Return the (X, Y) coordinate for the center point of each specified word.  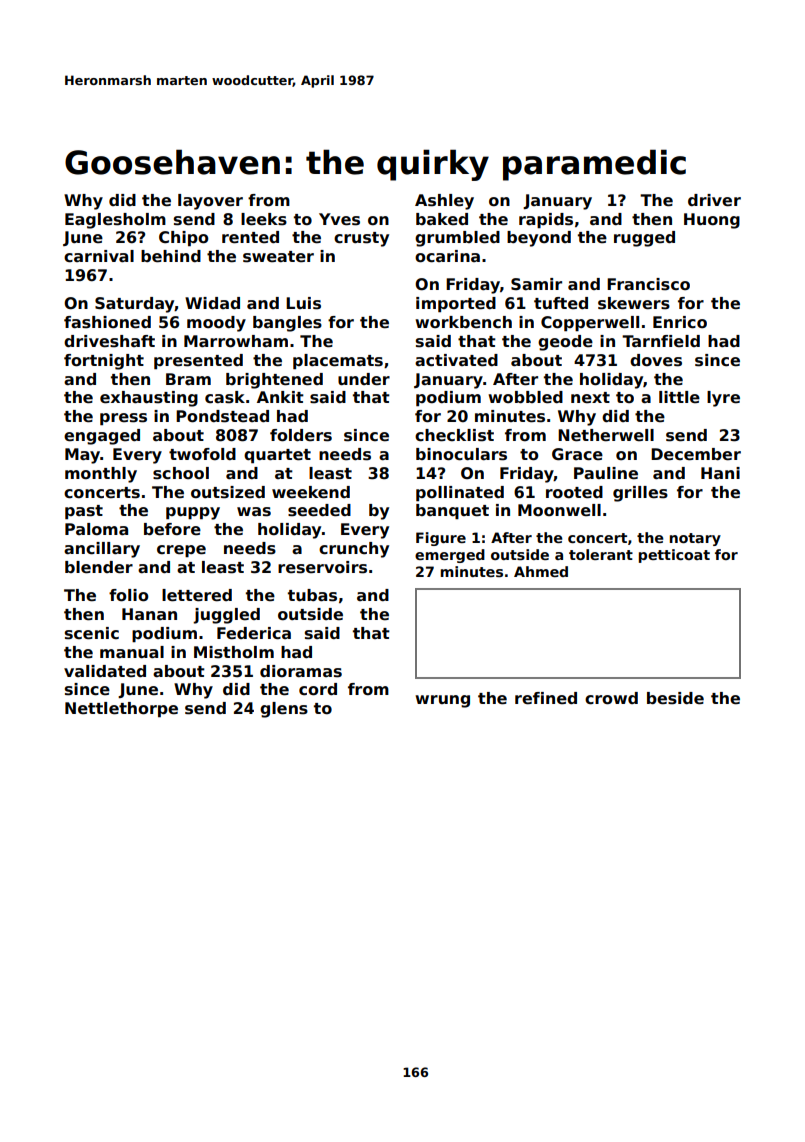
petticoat (674, 556)
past (84, 512)
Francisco (648, 284)
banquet (452, 511)
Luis (303, 303)
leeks (264, 219)
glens (284, 710)
